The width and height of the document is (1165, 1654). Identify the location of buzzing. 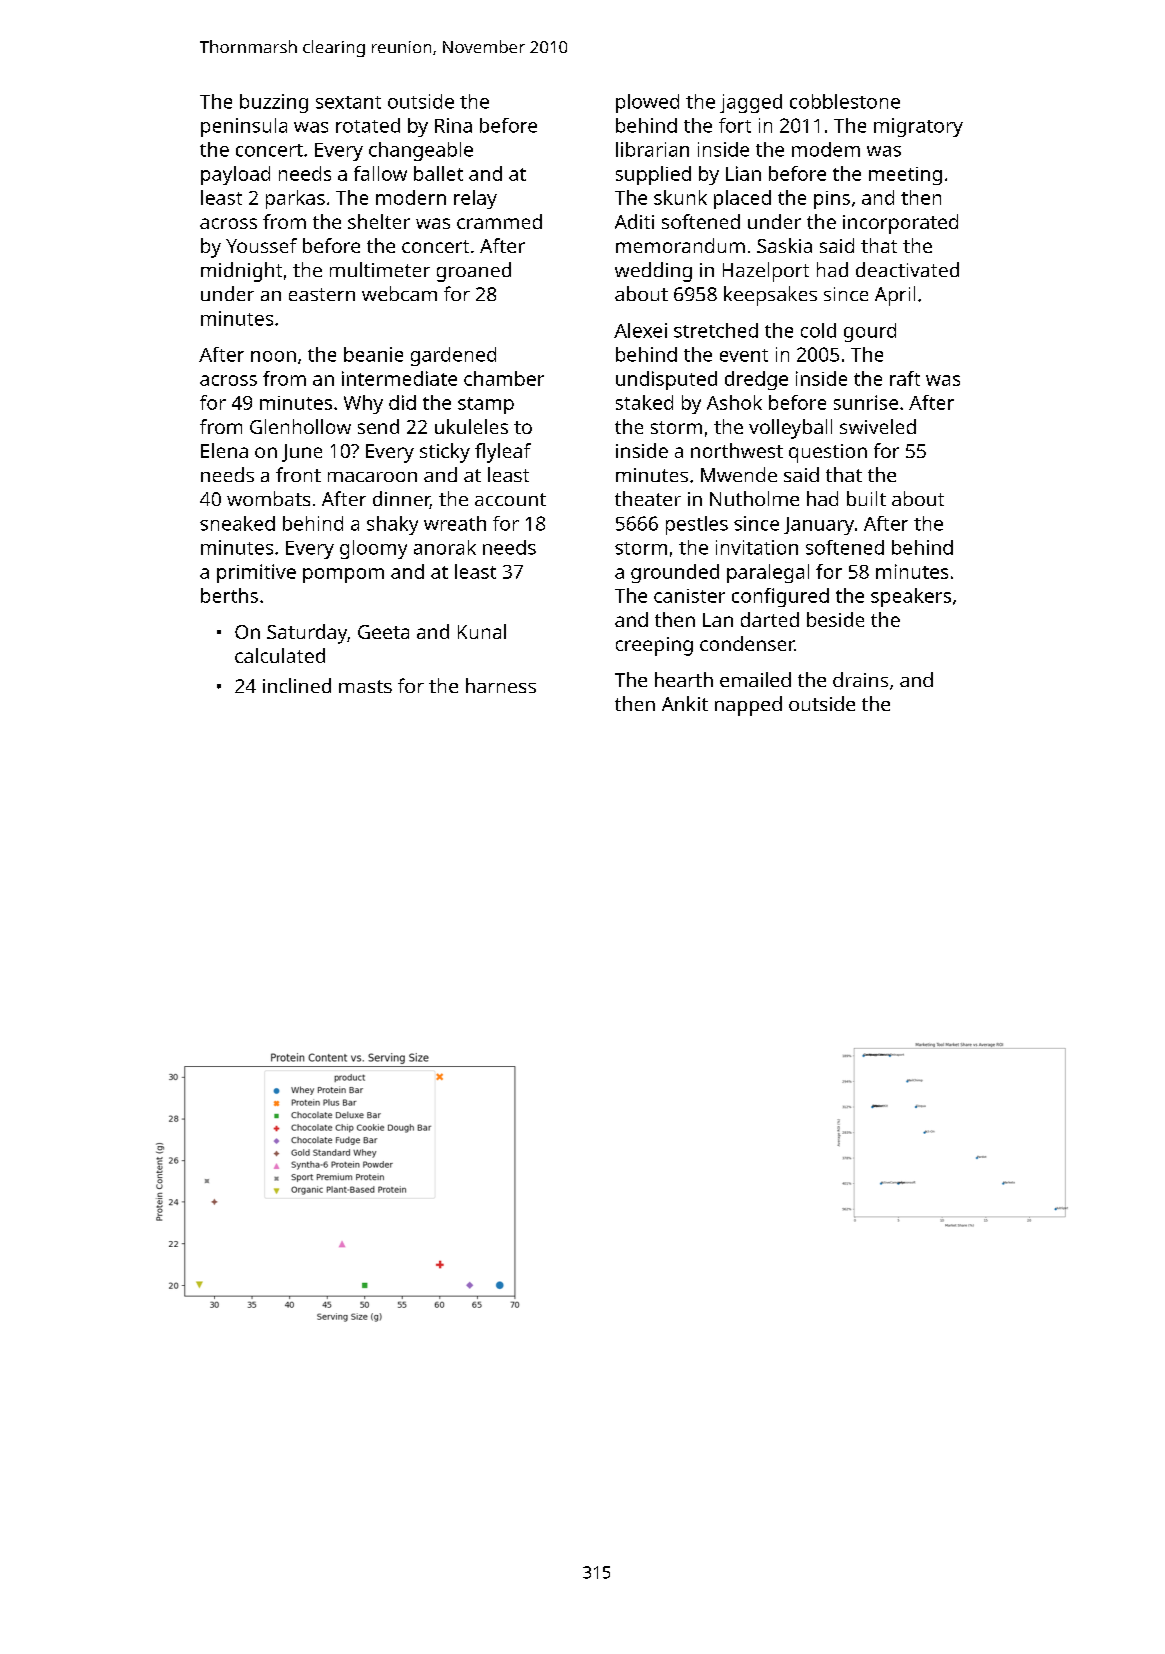
(274, 103).
